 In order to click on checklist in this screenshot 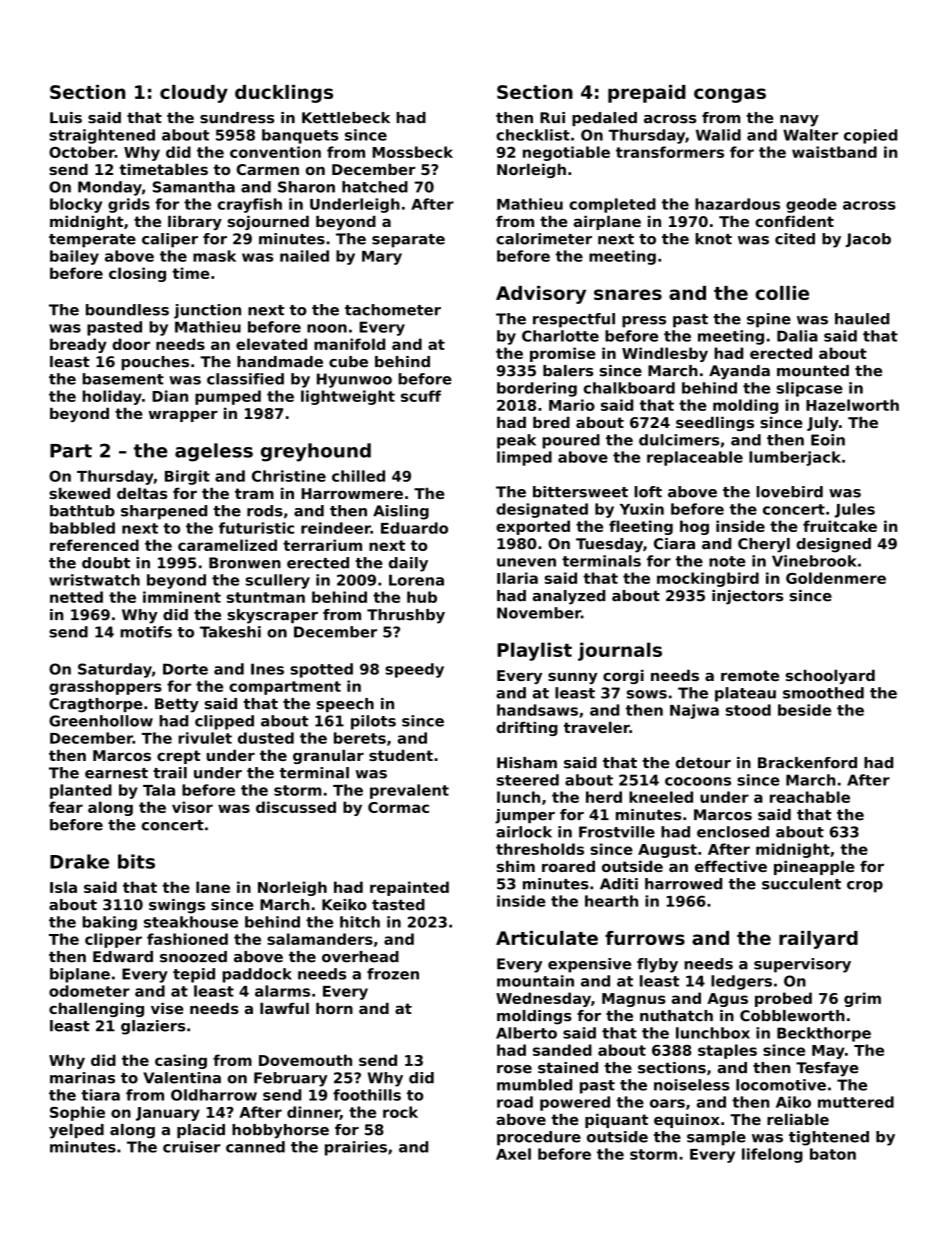, I will do `click(533, 135)`.
